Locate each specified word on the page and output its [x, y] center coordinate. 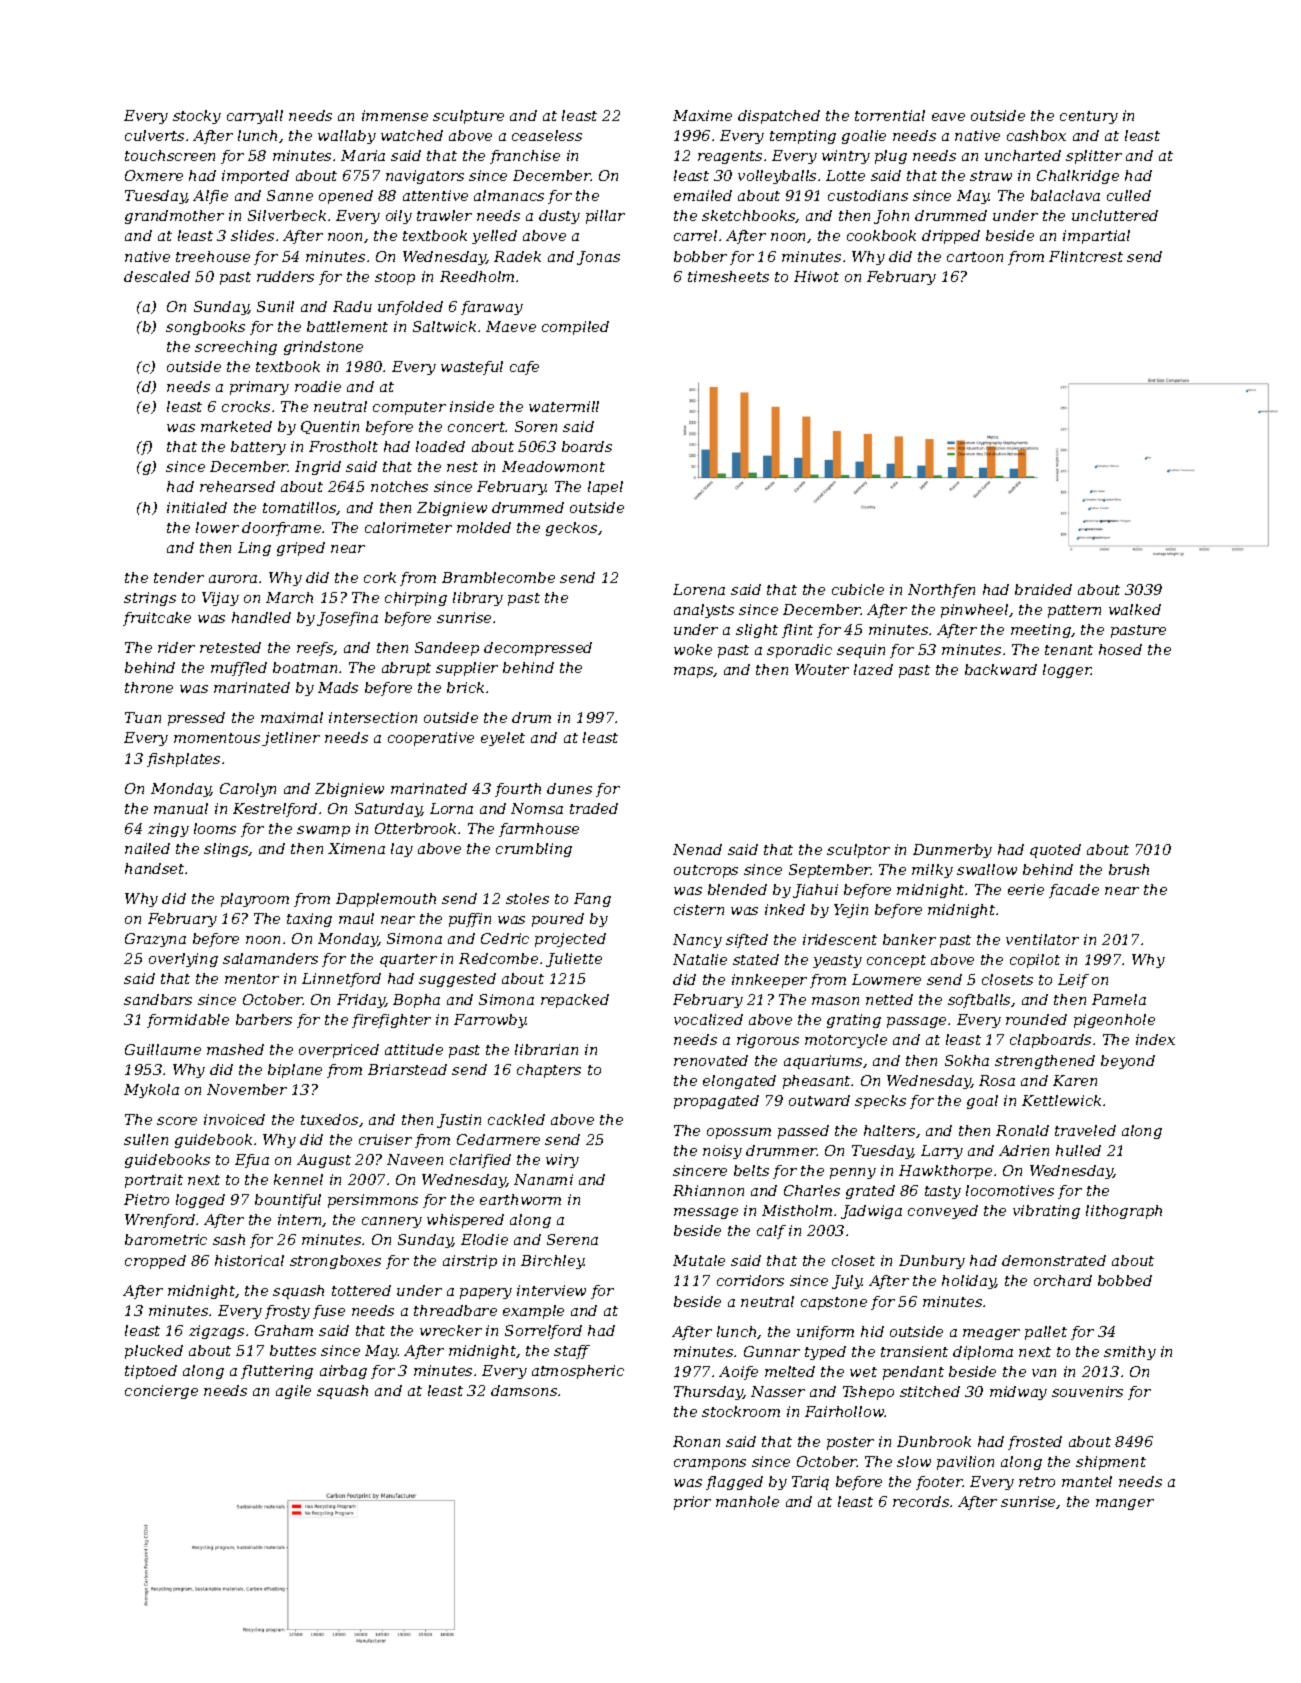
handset [154, 868]
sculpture [468, 117]
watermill [564, 406]
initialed [197, 507]
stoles [527, 898]
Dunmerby [952, 851]
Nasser [778, 1391]
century [1089, 117]
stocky [197, 117]
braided [1043, 589]
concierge [161, 1392]
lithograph [1124, 1212]
